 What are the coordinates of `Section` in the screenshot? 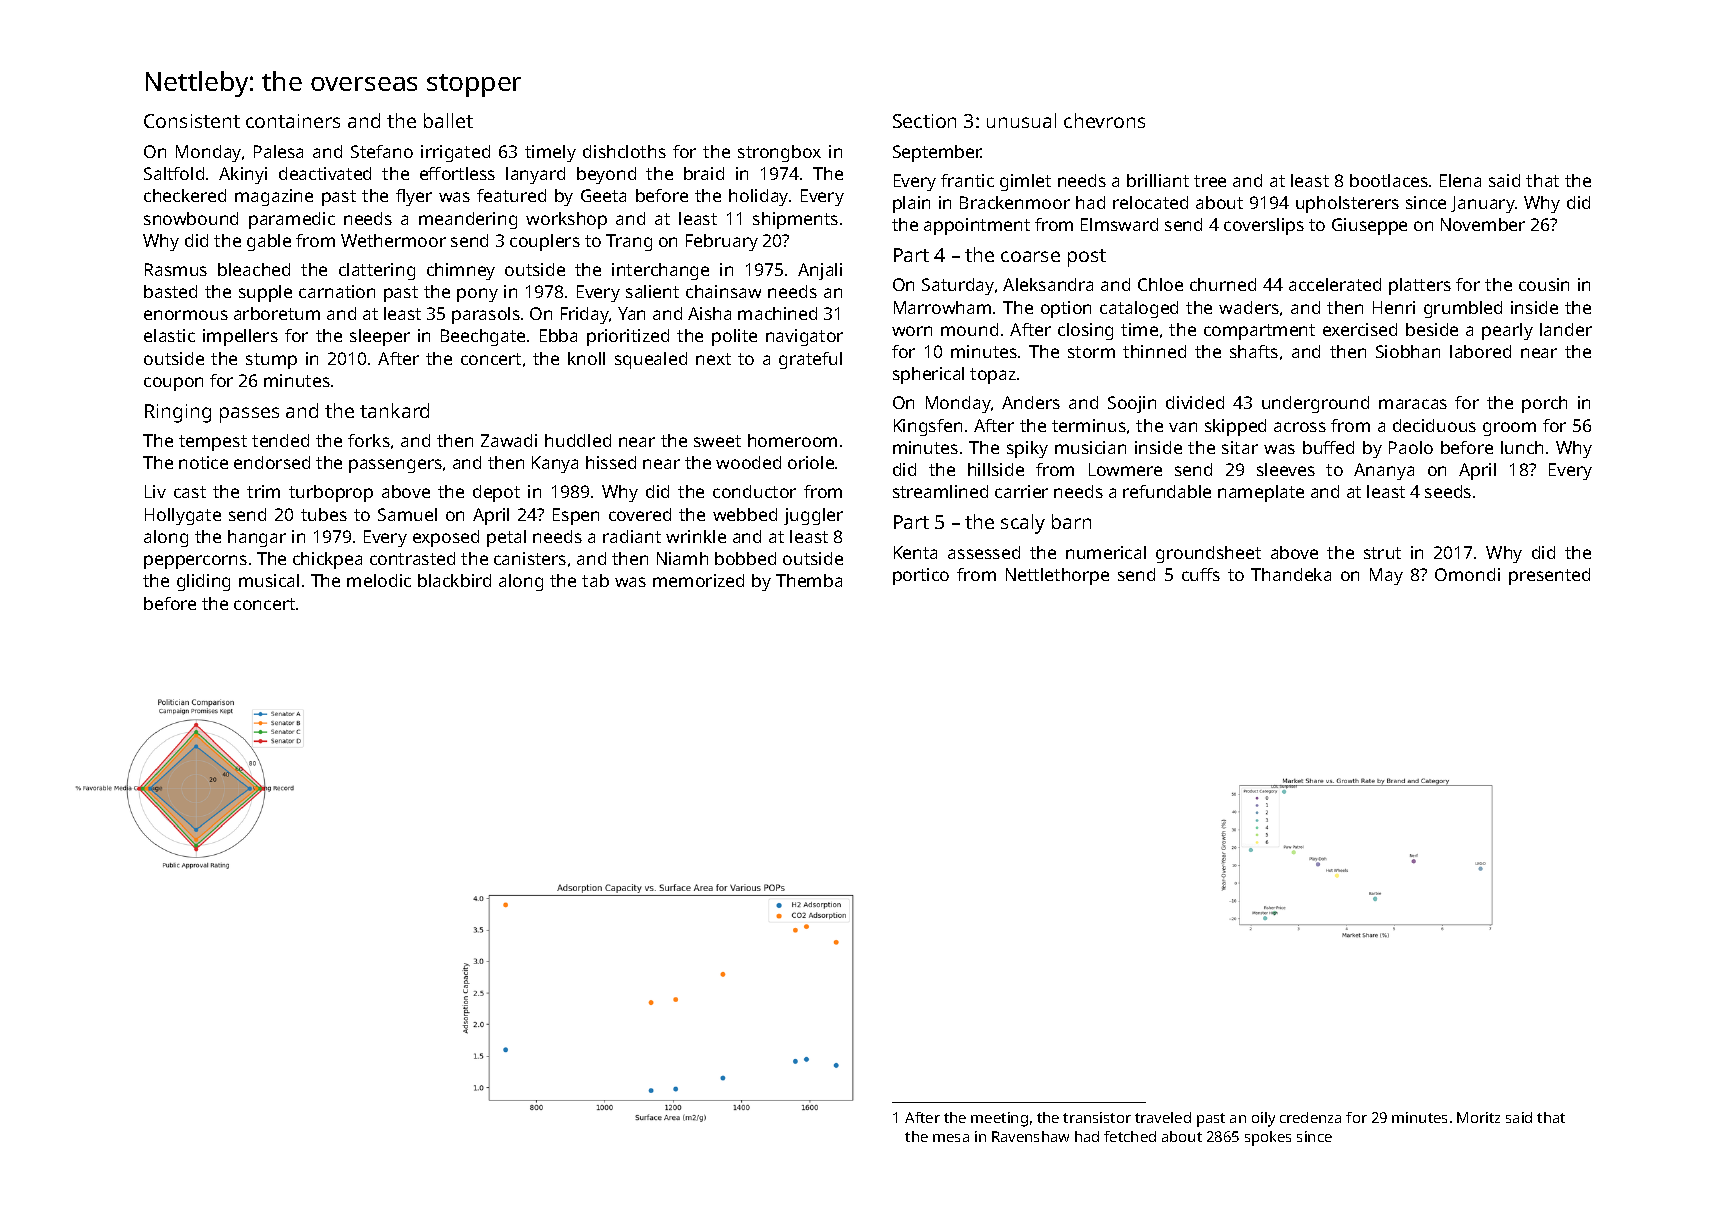 It's located at (924, 121).
